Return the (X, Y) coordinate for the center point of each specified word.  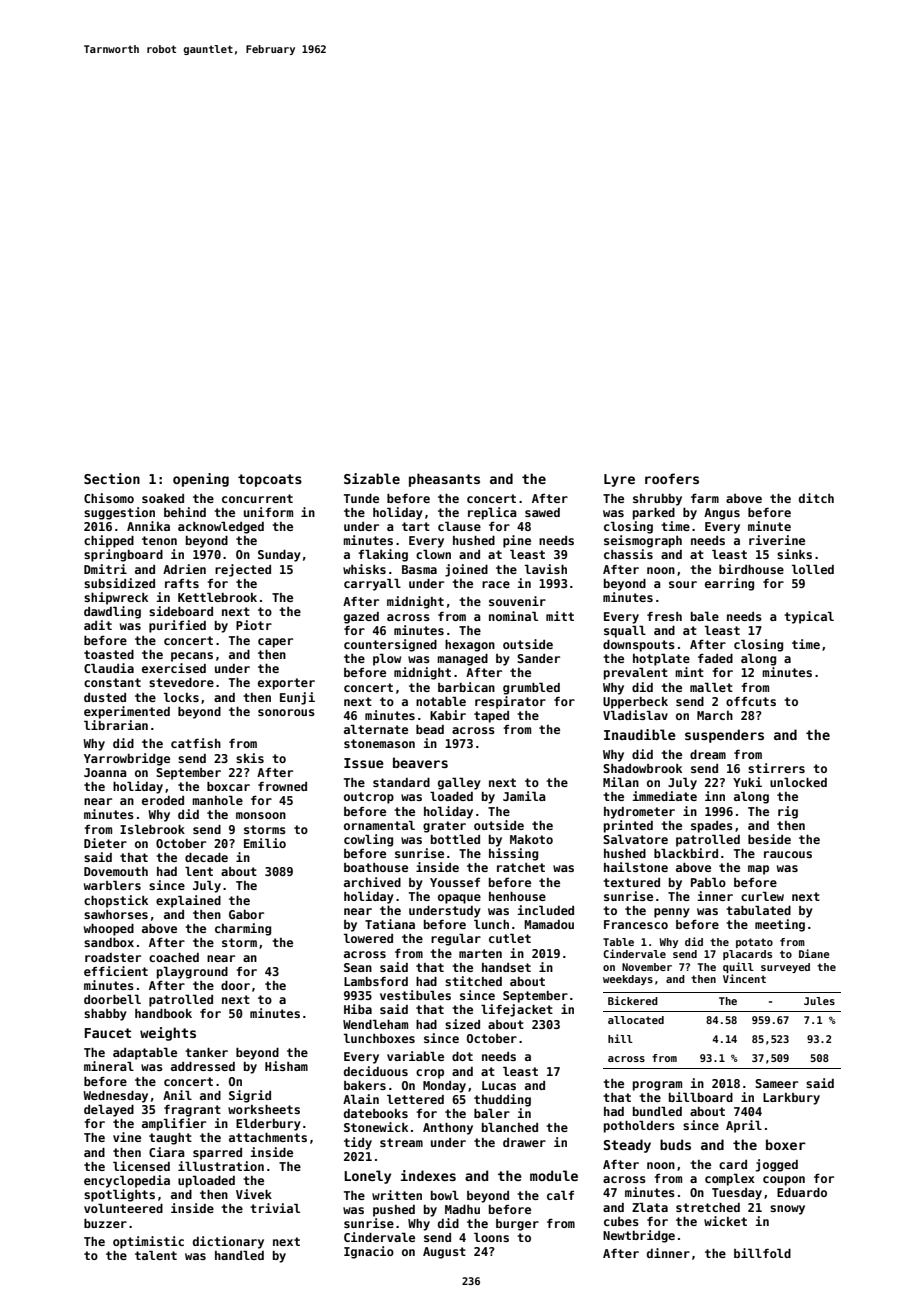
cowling (368, 840)
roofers (672, 478)
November (647, 967)
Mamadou (549, 924)
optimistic (148, 1242)
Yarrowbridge (127, 759)
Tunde (361, 498)
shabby (105, 1015)
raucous (788, 854)
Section (112, 478)
